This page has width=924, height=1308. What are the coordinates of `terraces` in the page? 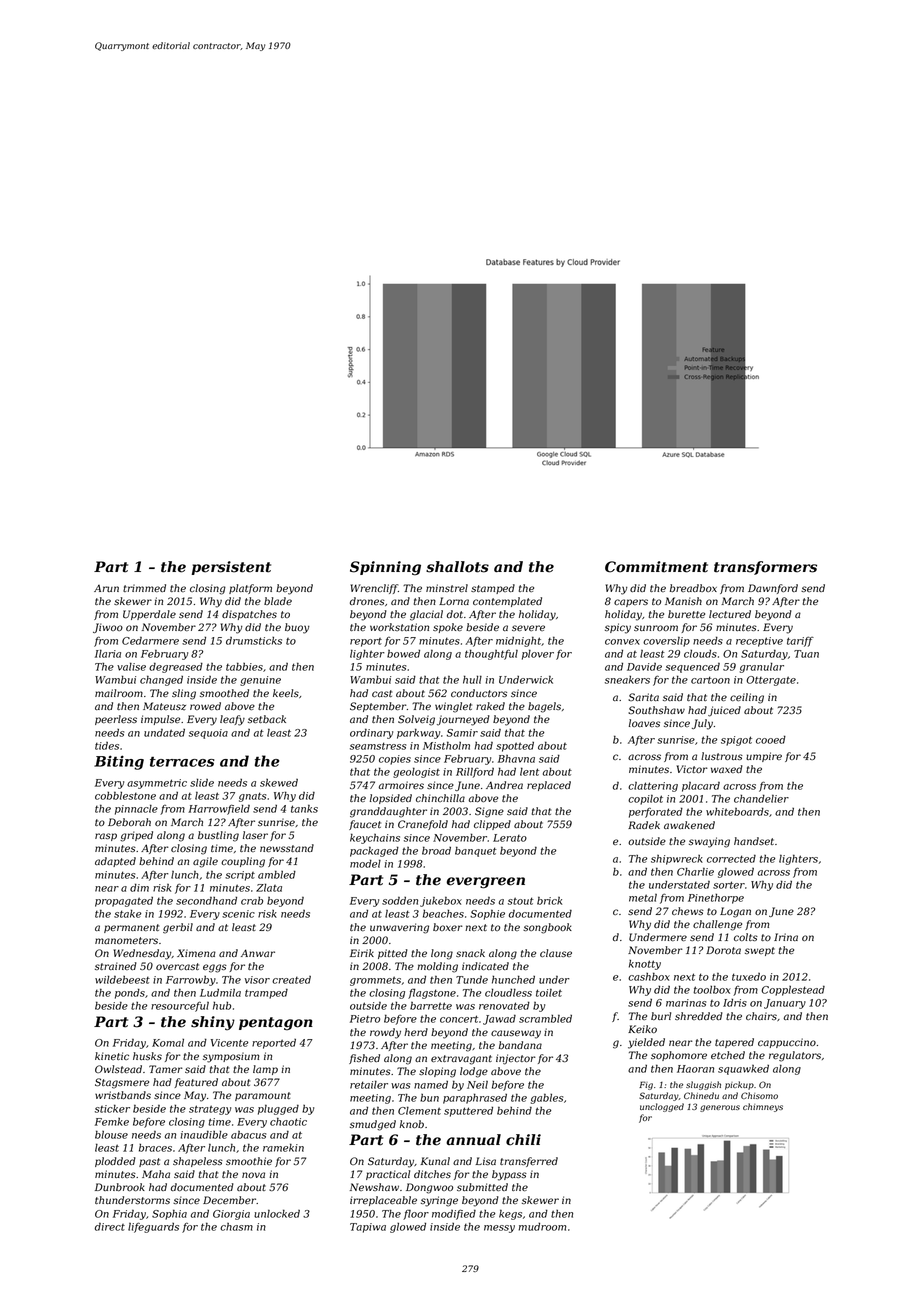 It's located at (182, 762).
